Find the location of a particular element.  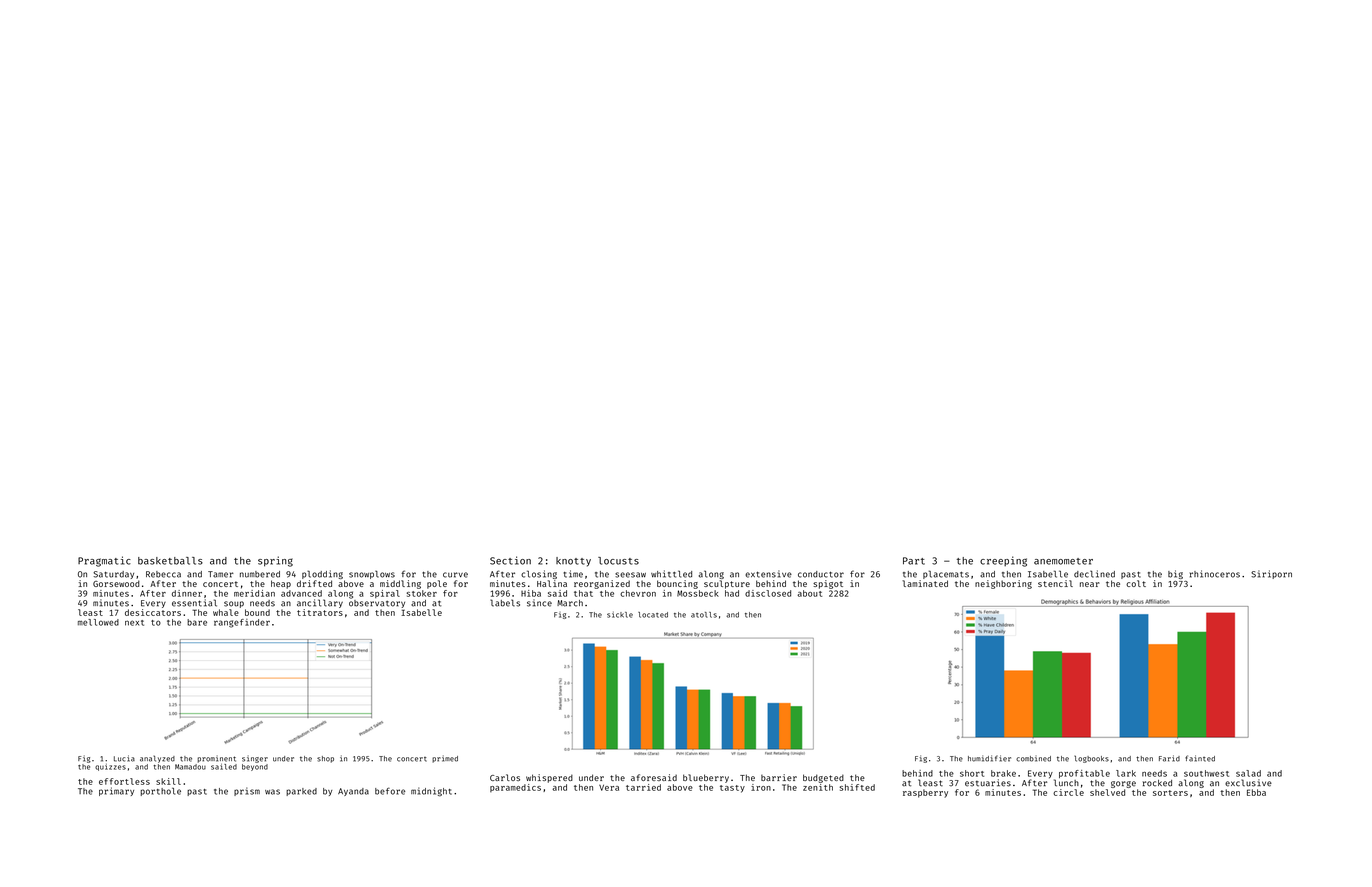

humidifier is located at coordinates (989, 758).
